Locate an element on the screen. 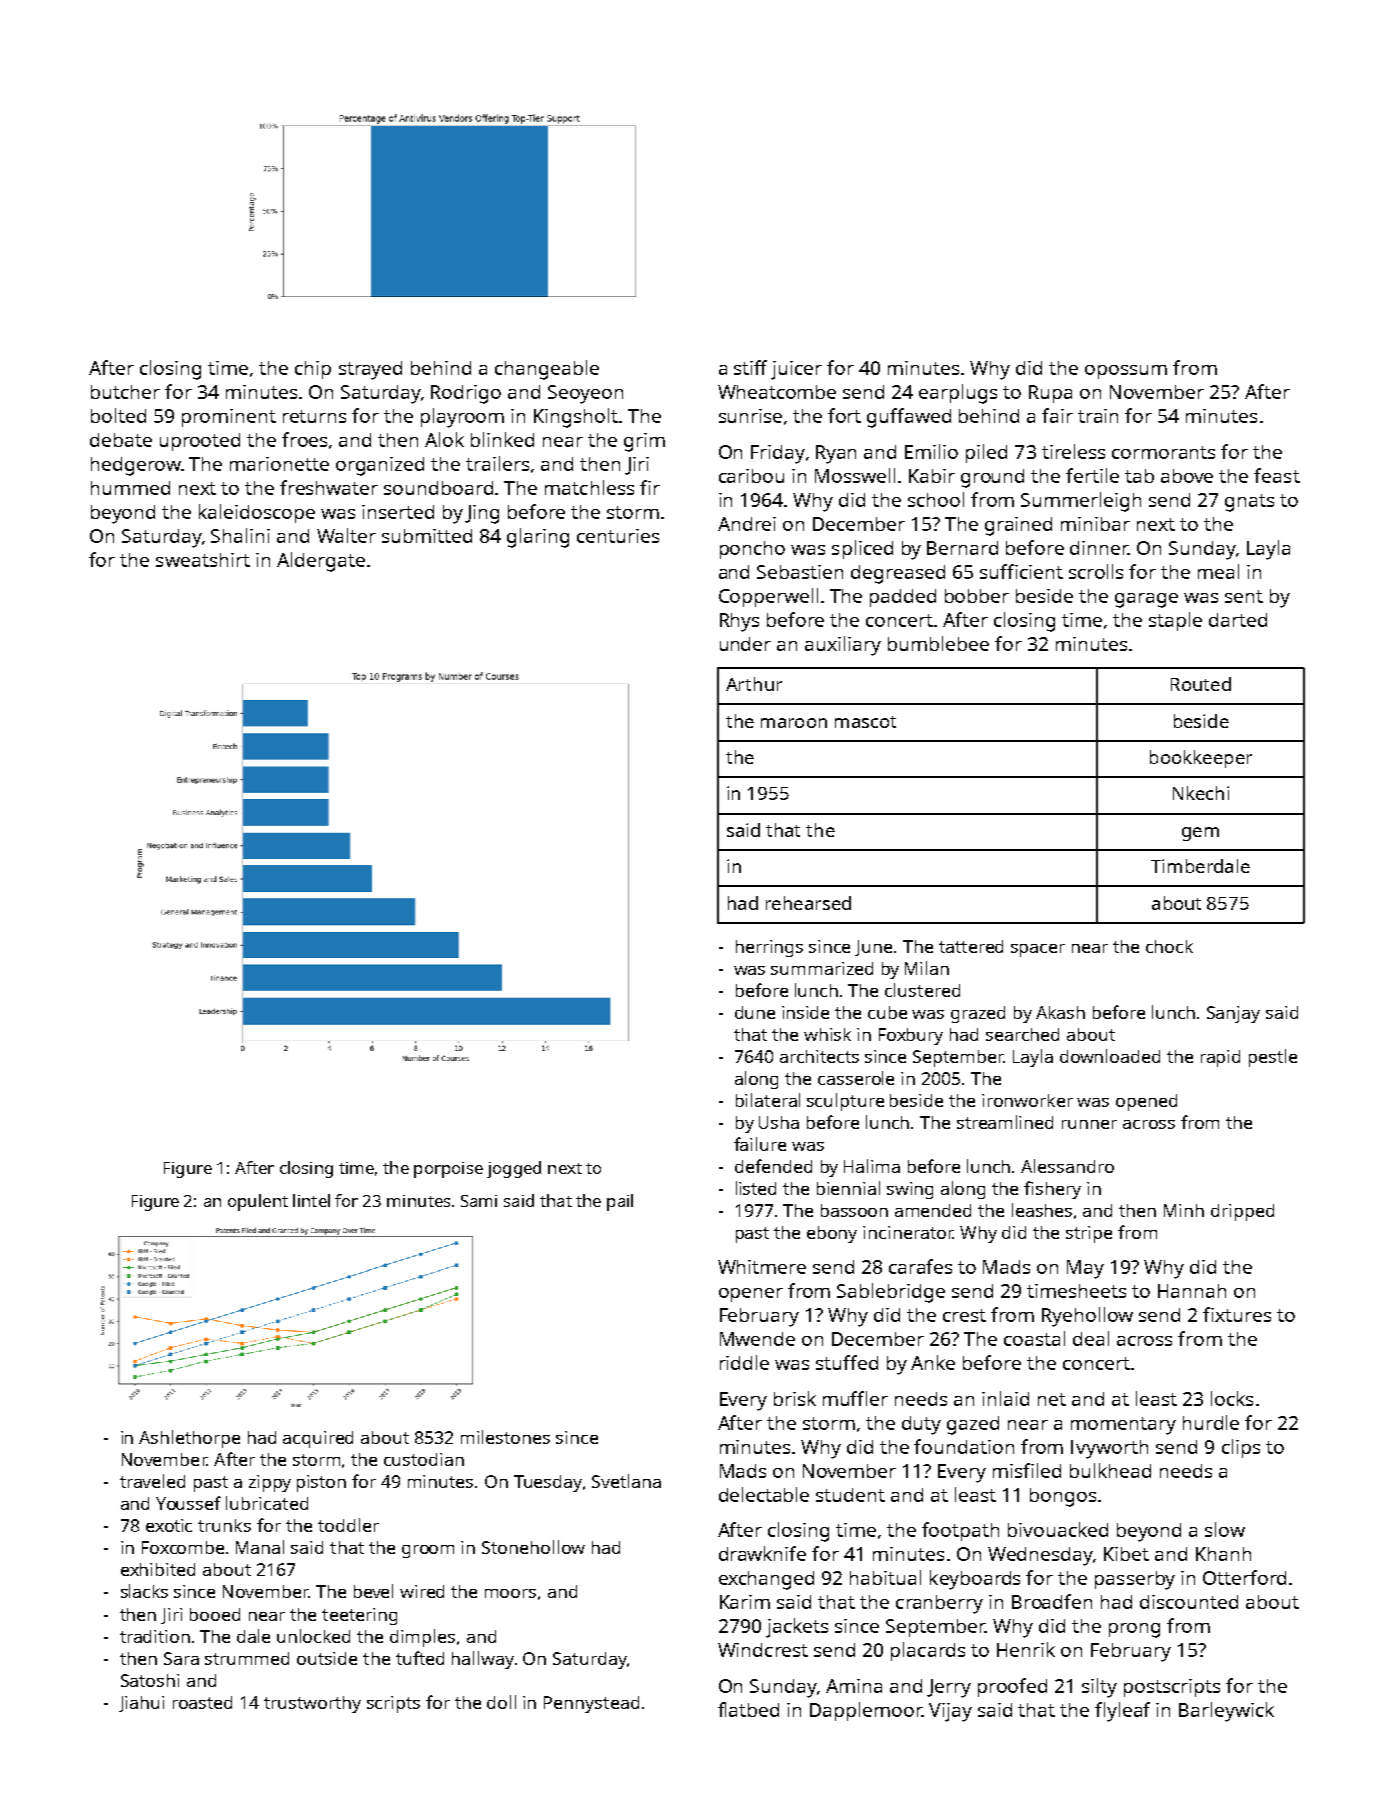 This screenshot has width=1393, height=1803. opulent is located at coordinates (258, 1202).
